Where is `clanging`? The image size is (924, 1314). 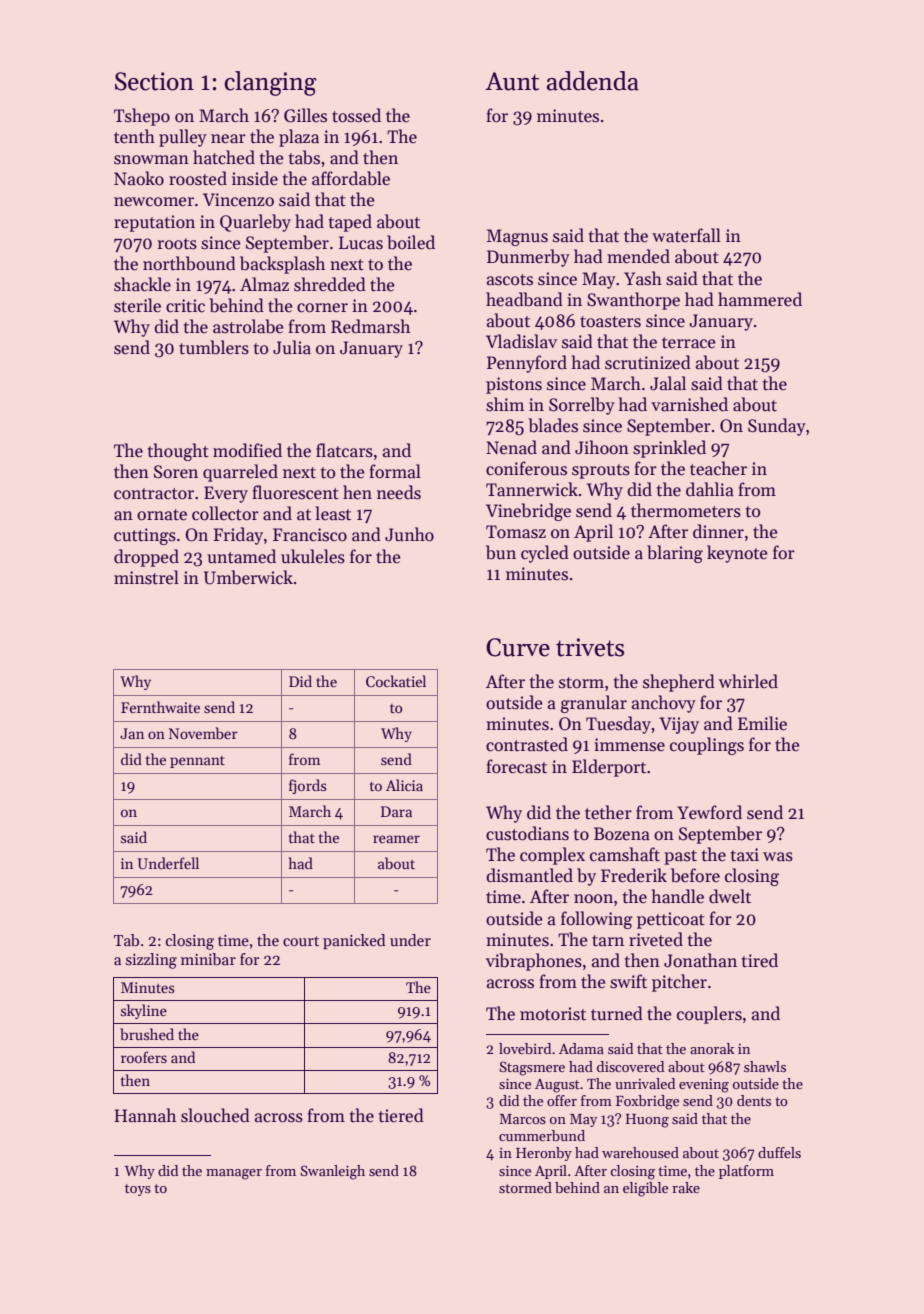 clanging is located at coordinates (270, 83).
